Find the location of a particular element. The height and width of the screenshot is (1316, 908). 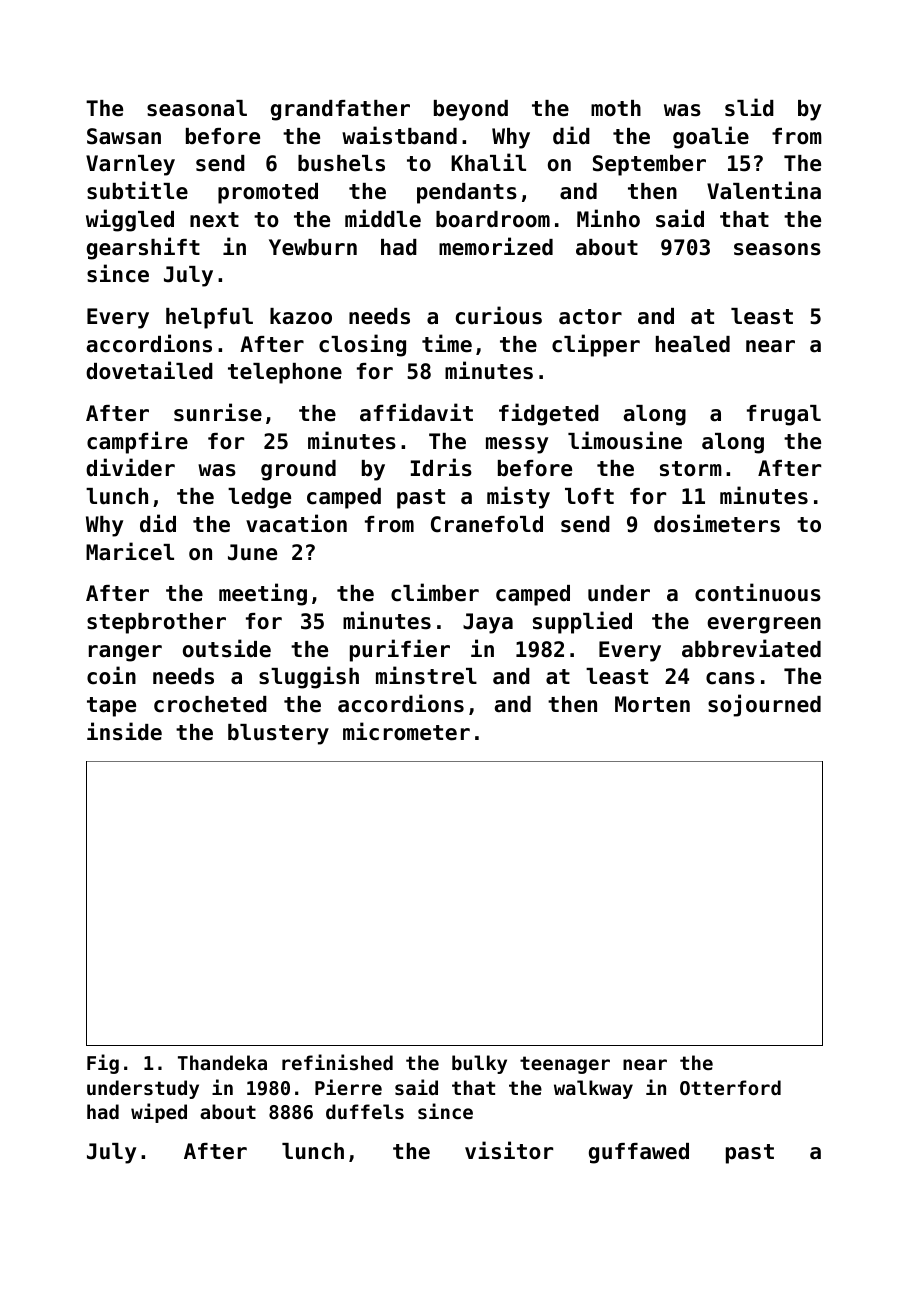

affidavit is located at coordinates (416, 412).
